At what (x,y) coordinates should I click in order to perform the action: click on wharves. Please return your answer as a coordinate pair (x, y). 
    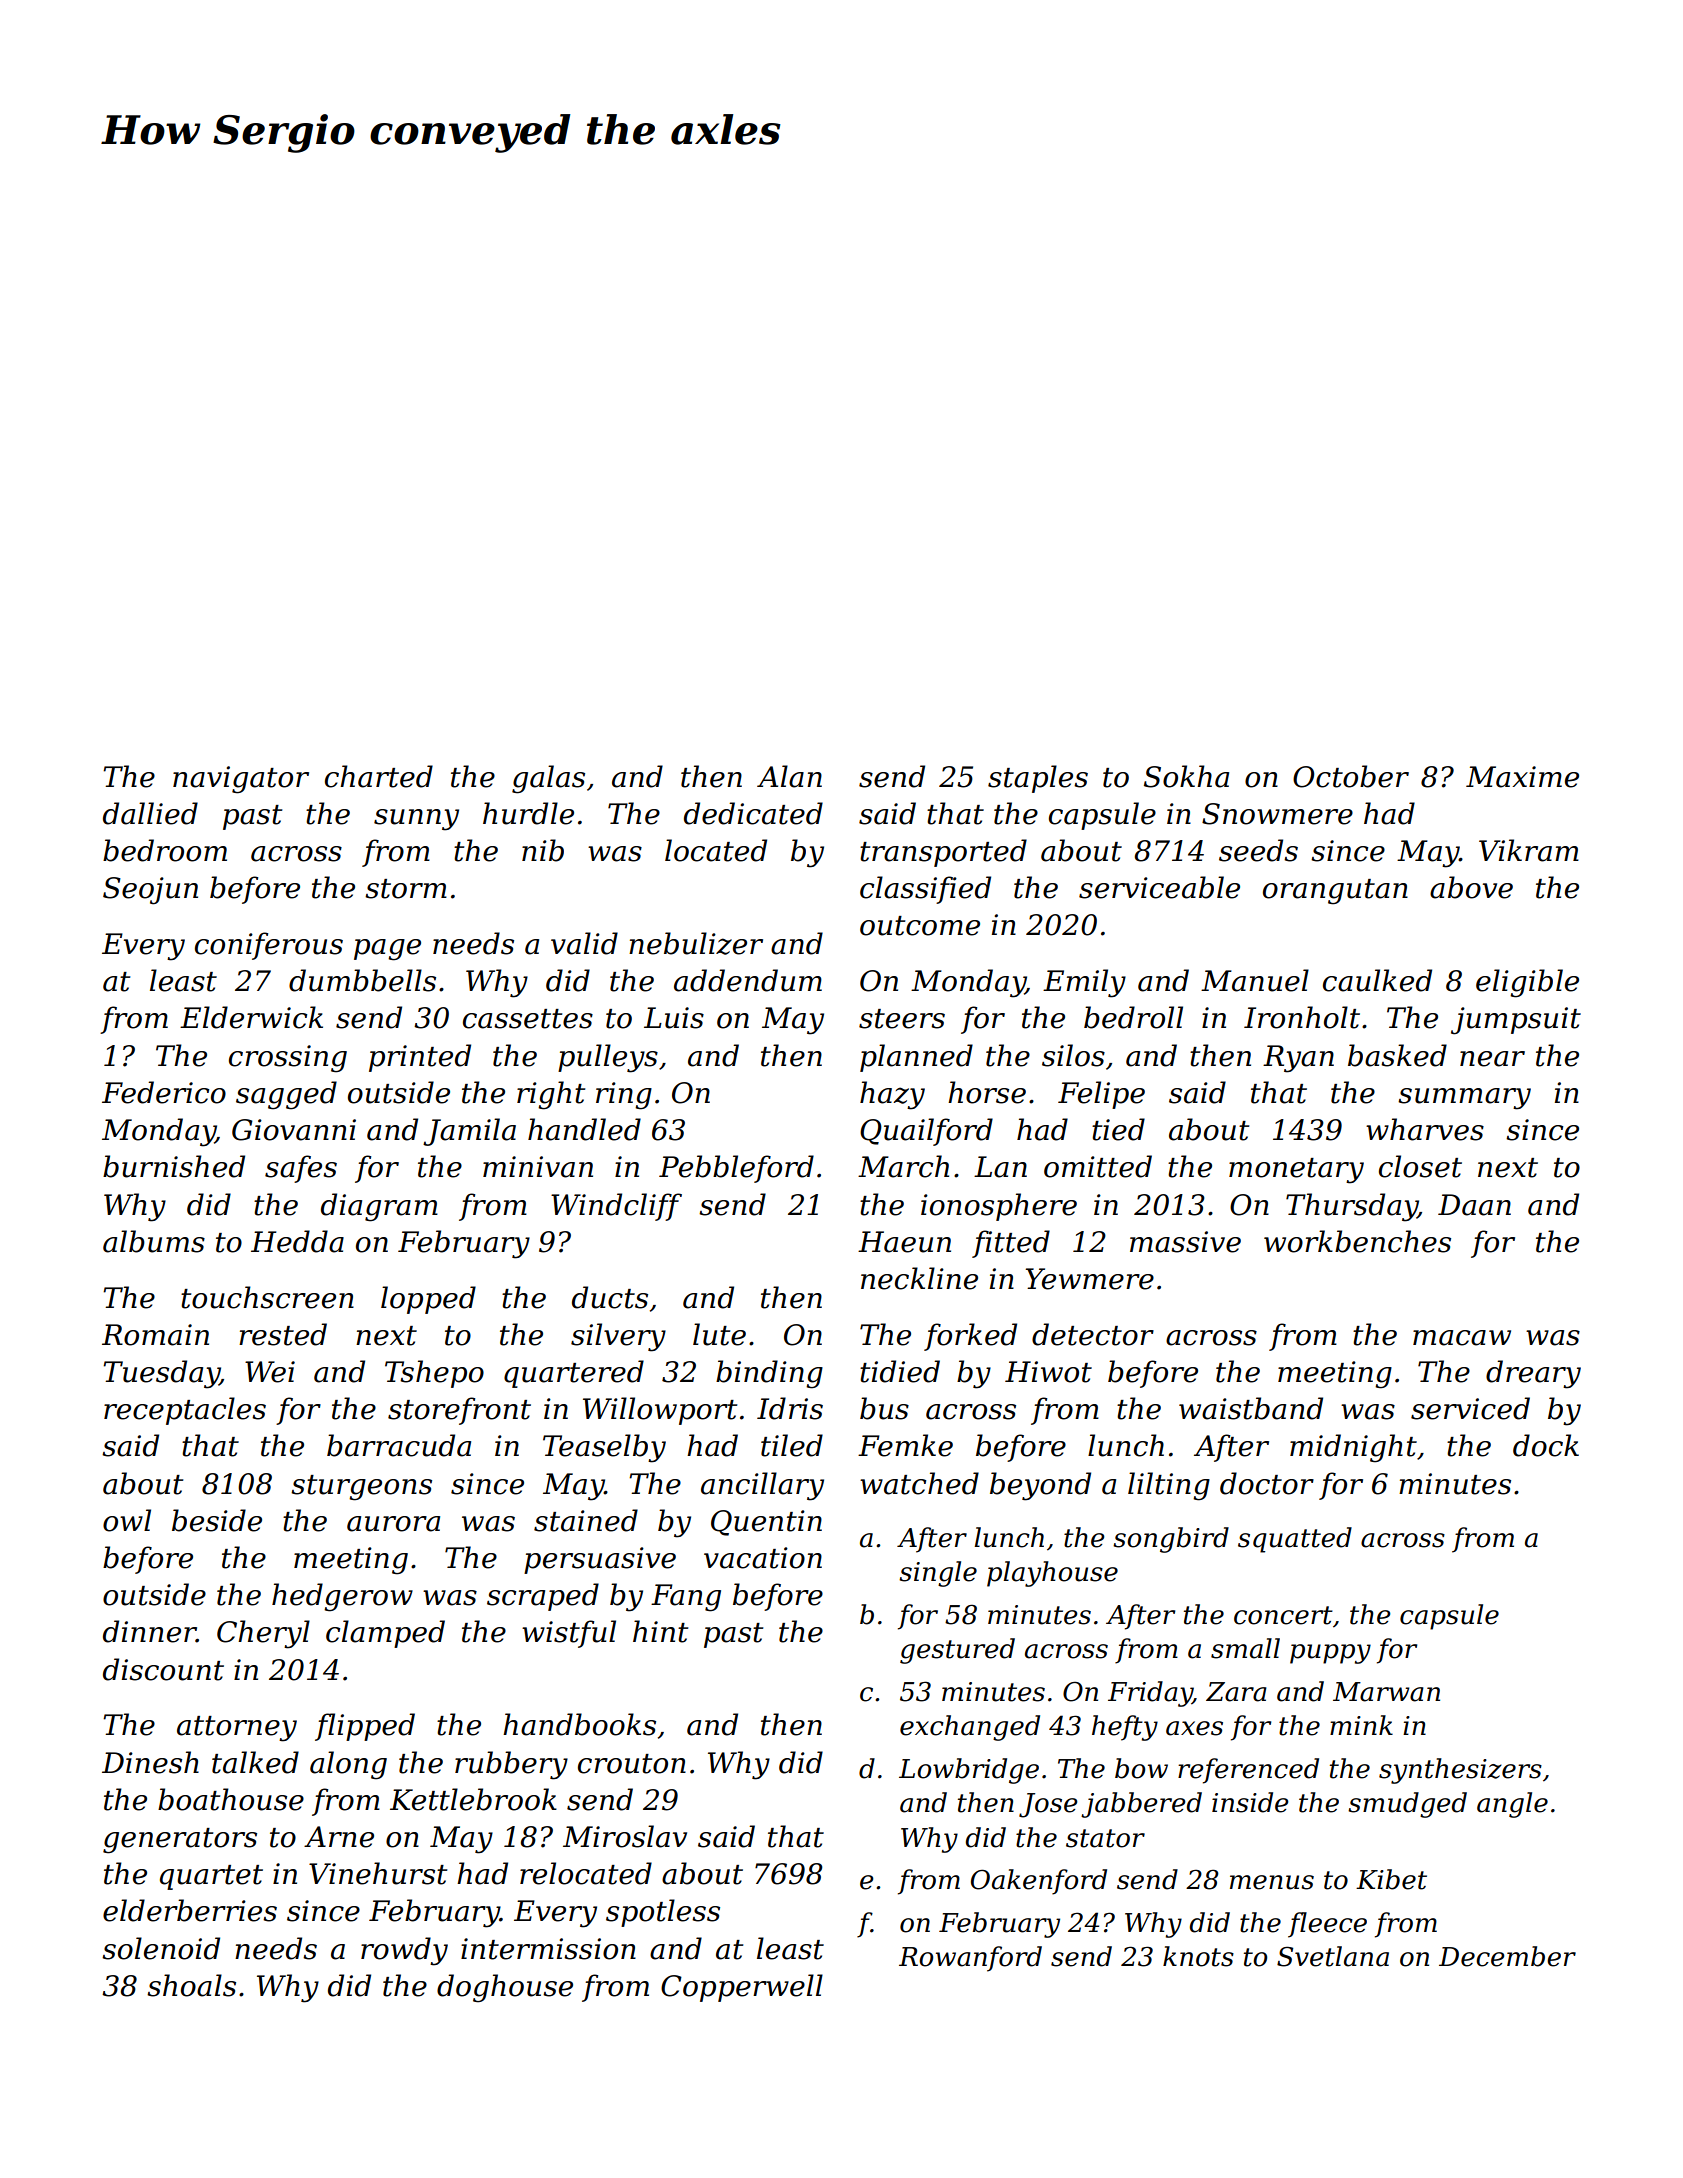
    Looking at the image, I should click on (1425, 1129).
